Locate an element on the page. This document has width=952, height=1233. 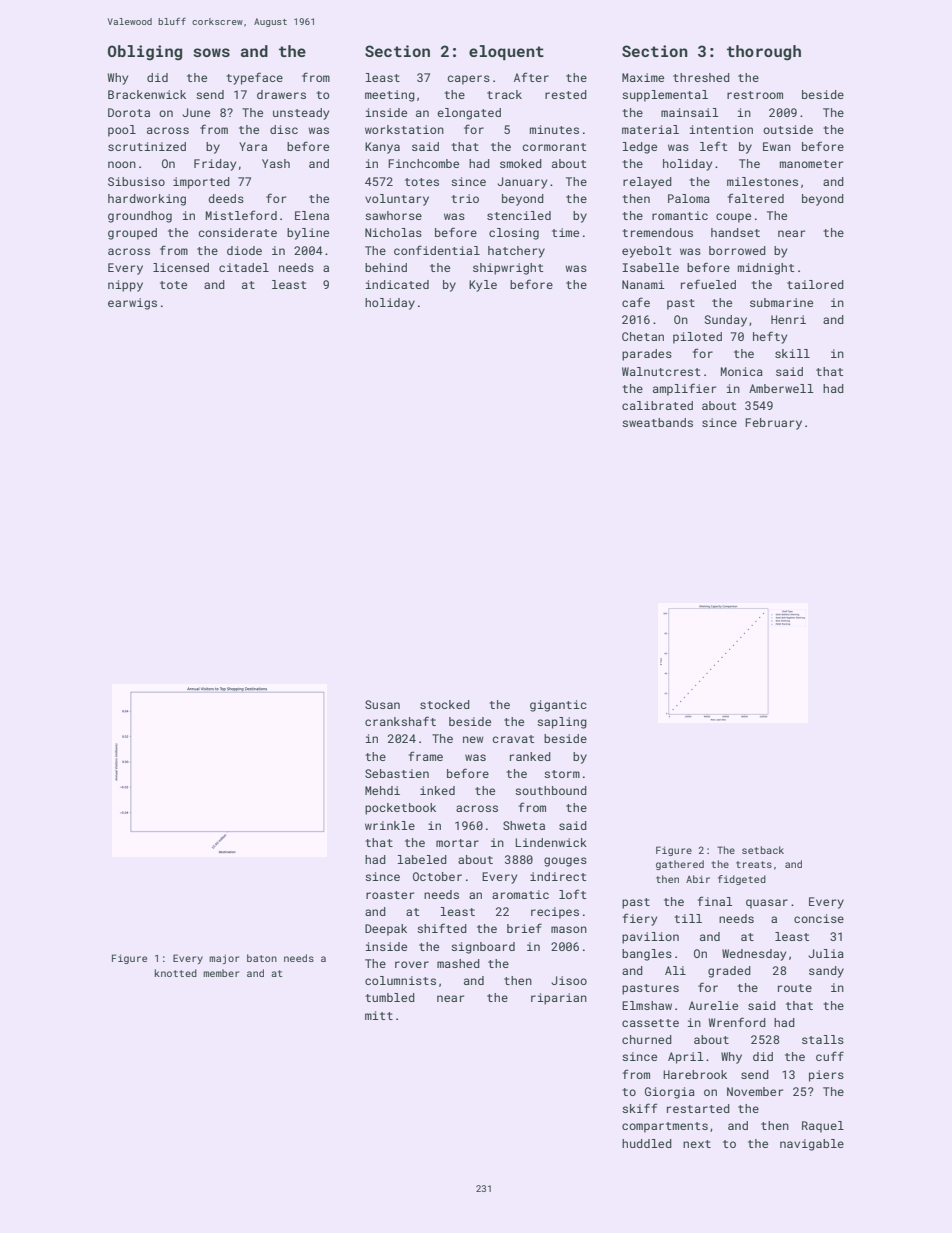
meeting is located at coordinates (390, 96).
